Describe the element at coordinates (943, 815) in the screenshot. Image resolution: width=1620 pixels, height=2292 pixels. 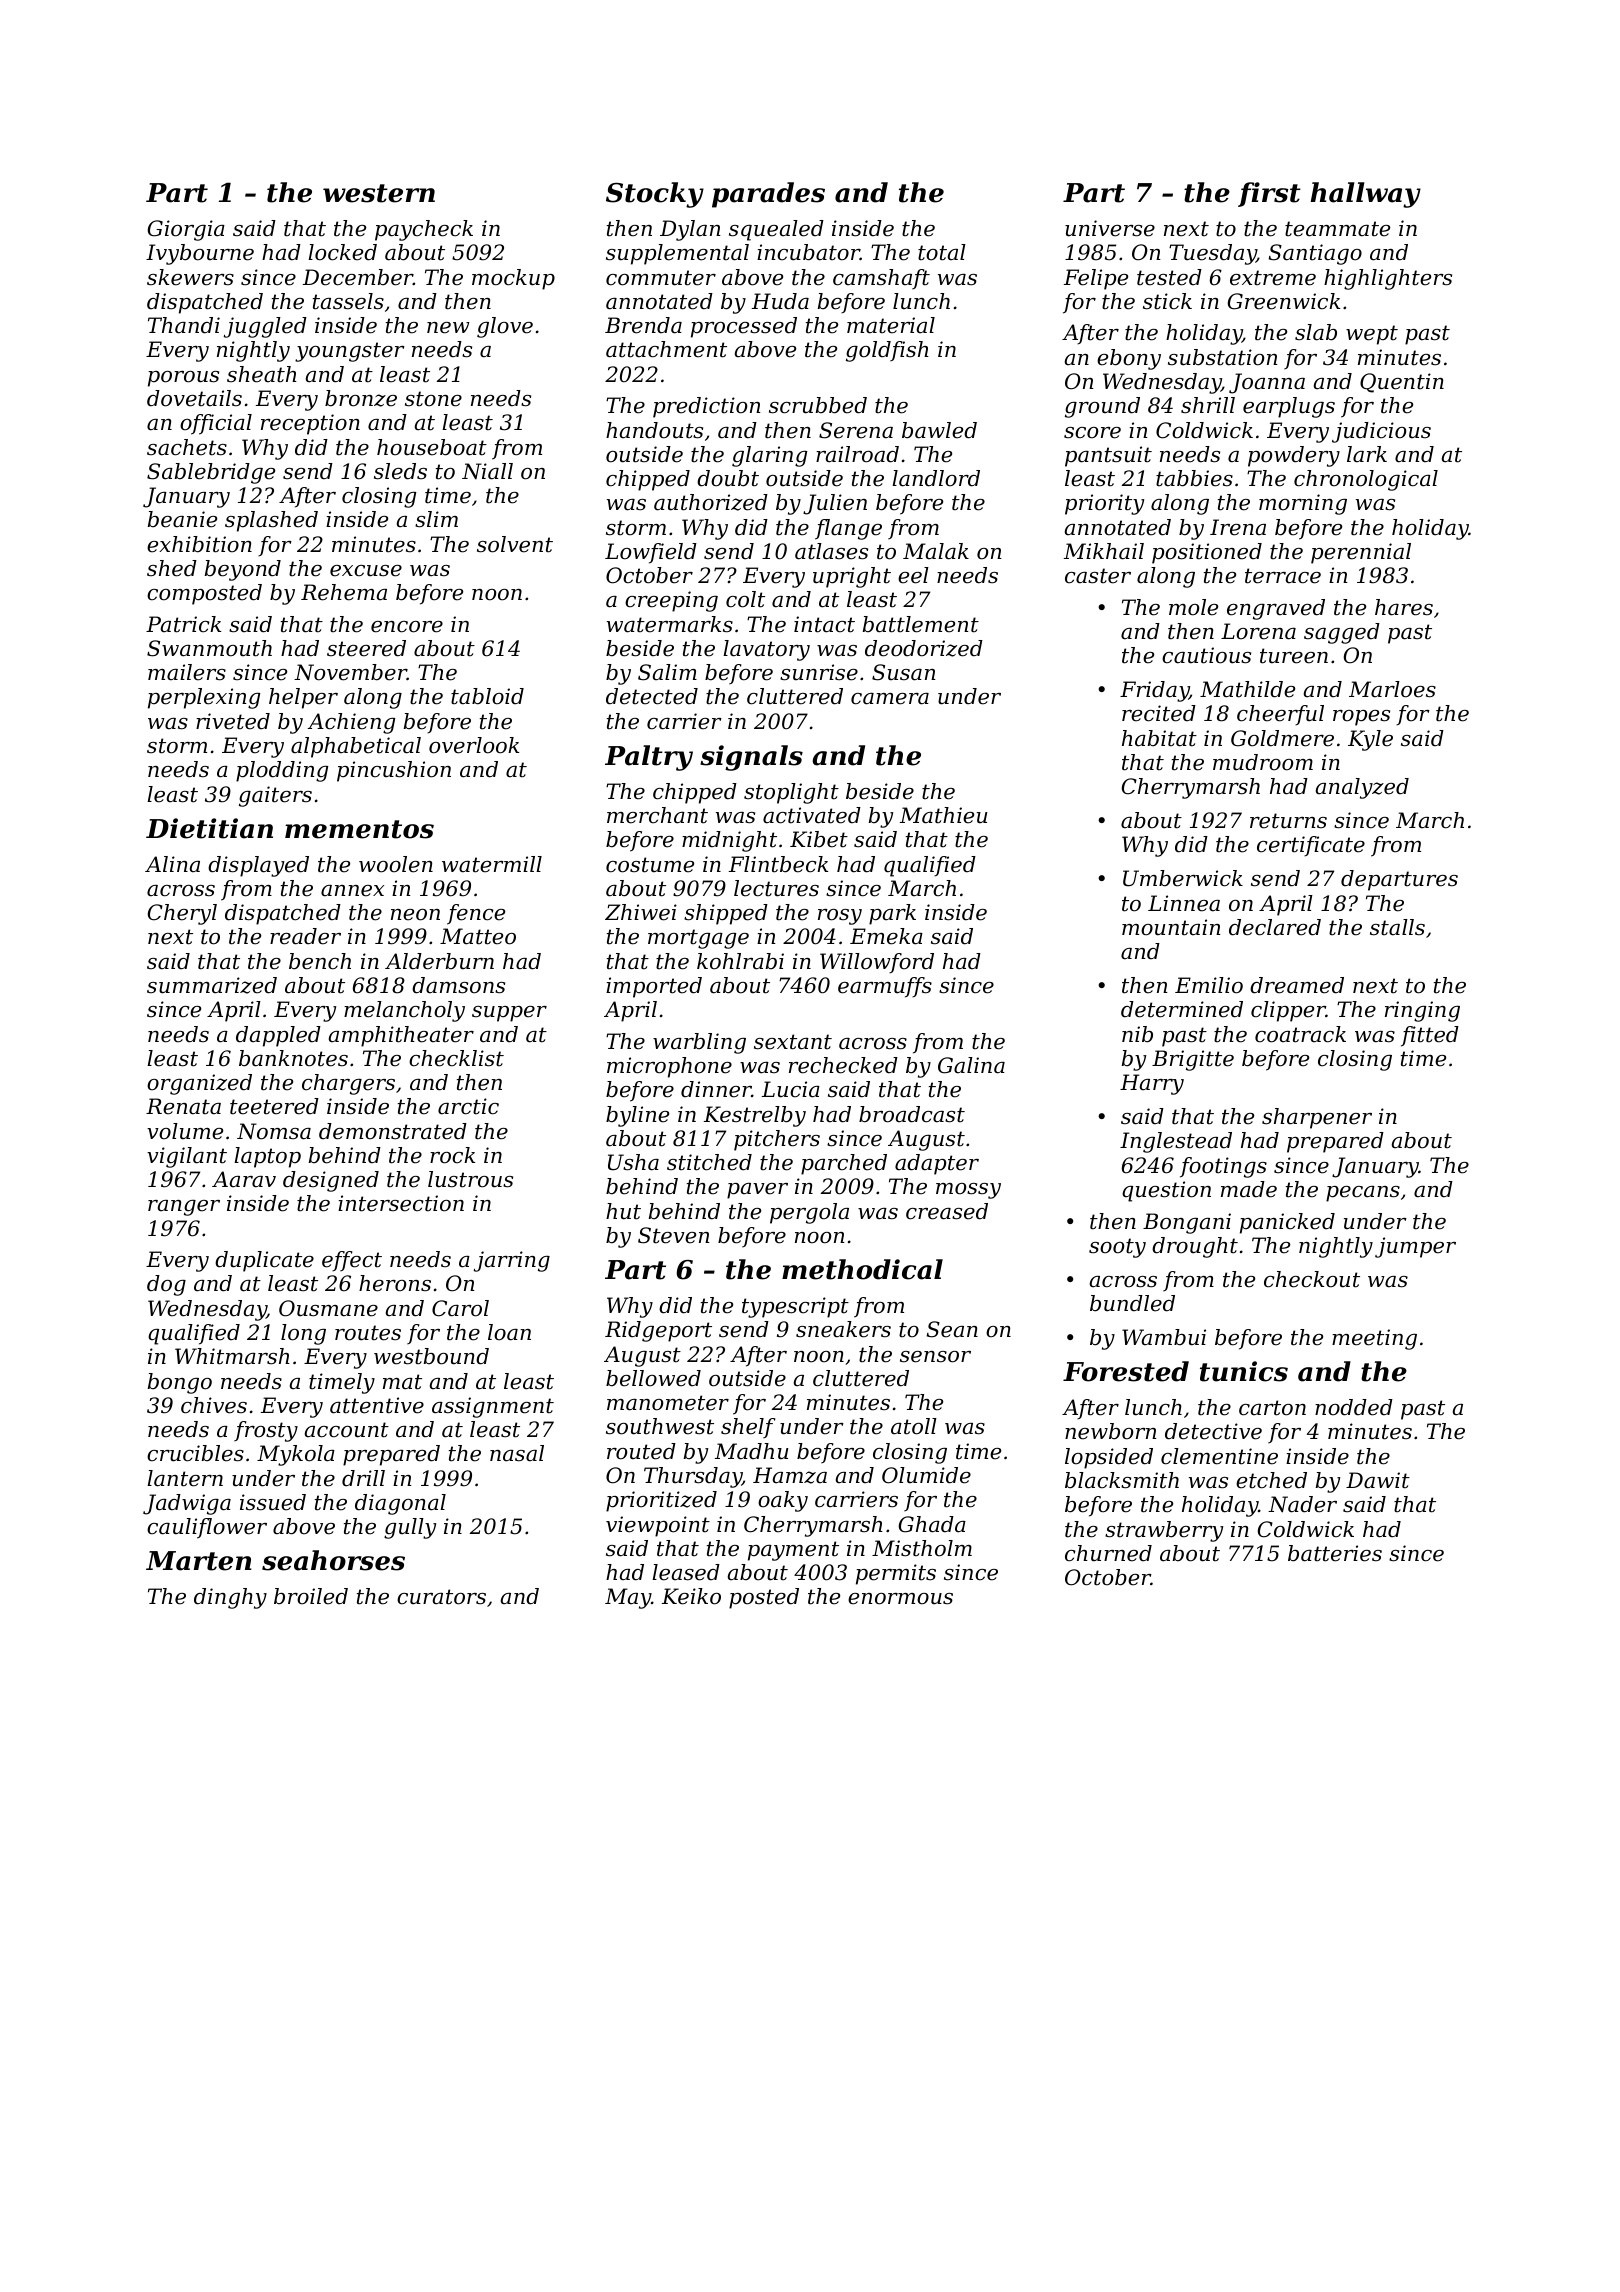
I see `Mathieu` at that location.
